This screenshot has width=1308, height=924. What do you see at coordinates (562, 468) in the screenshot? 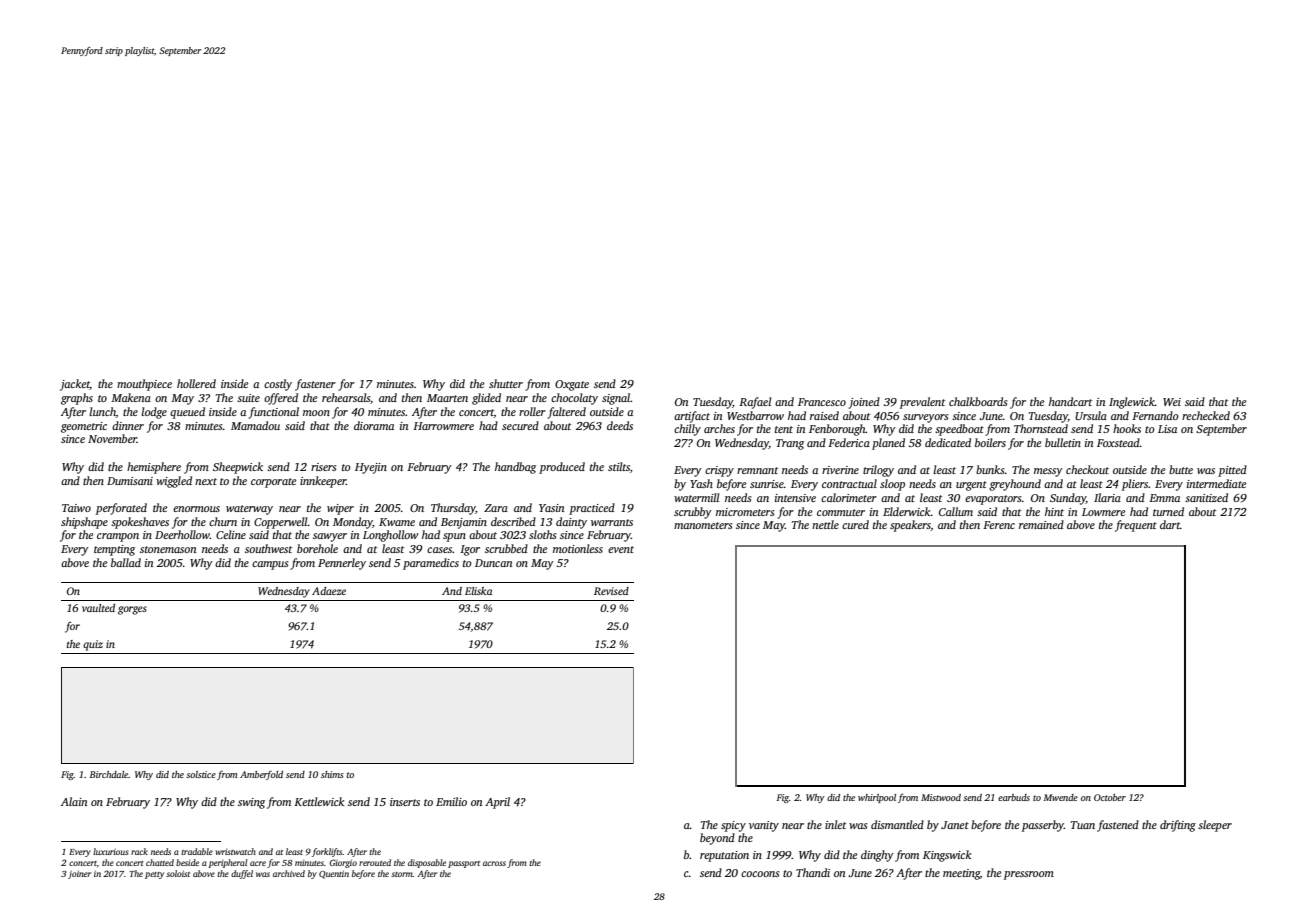
I see `produced` at bounding box center [562, 468].
